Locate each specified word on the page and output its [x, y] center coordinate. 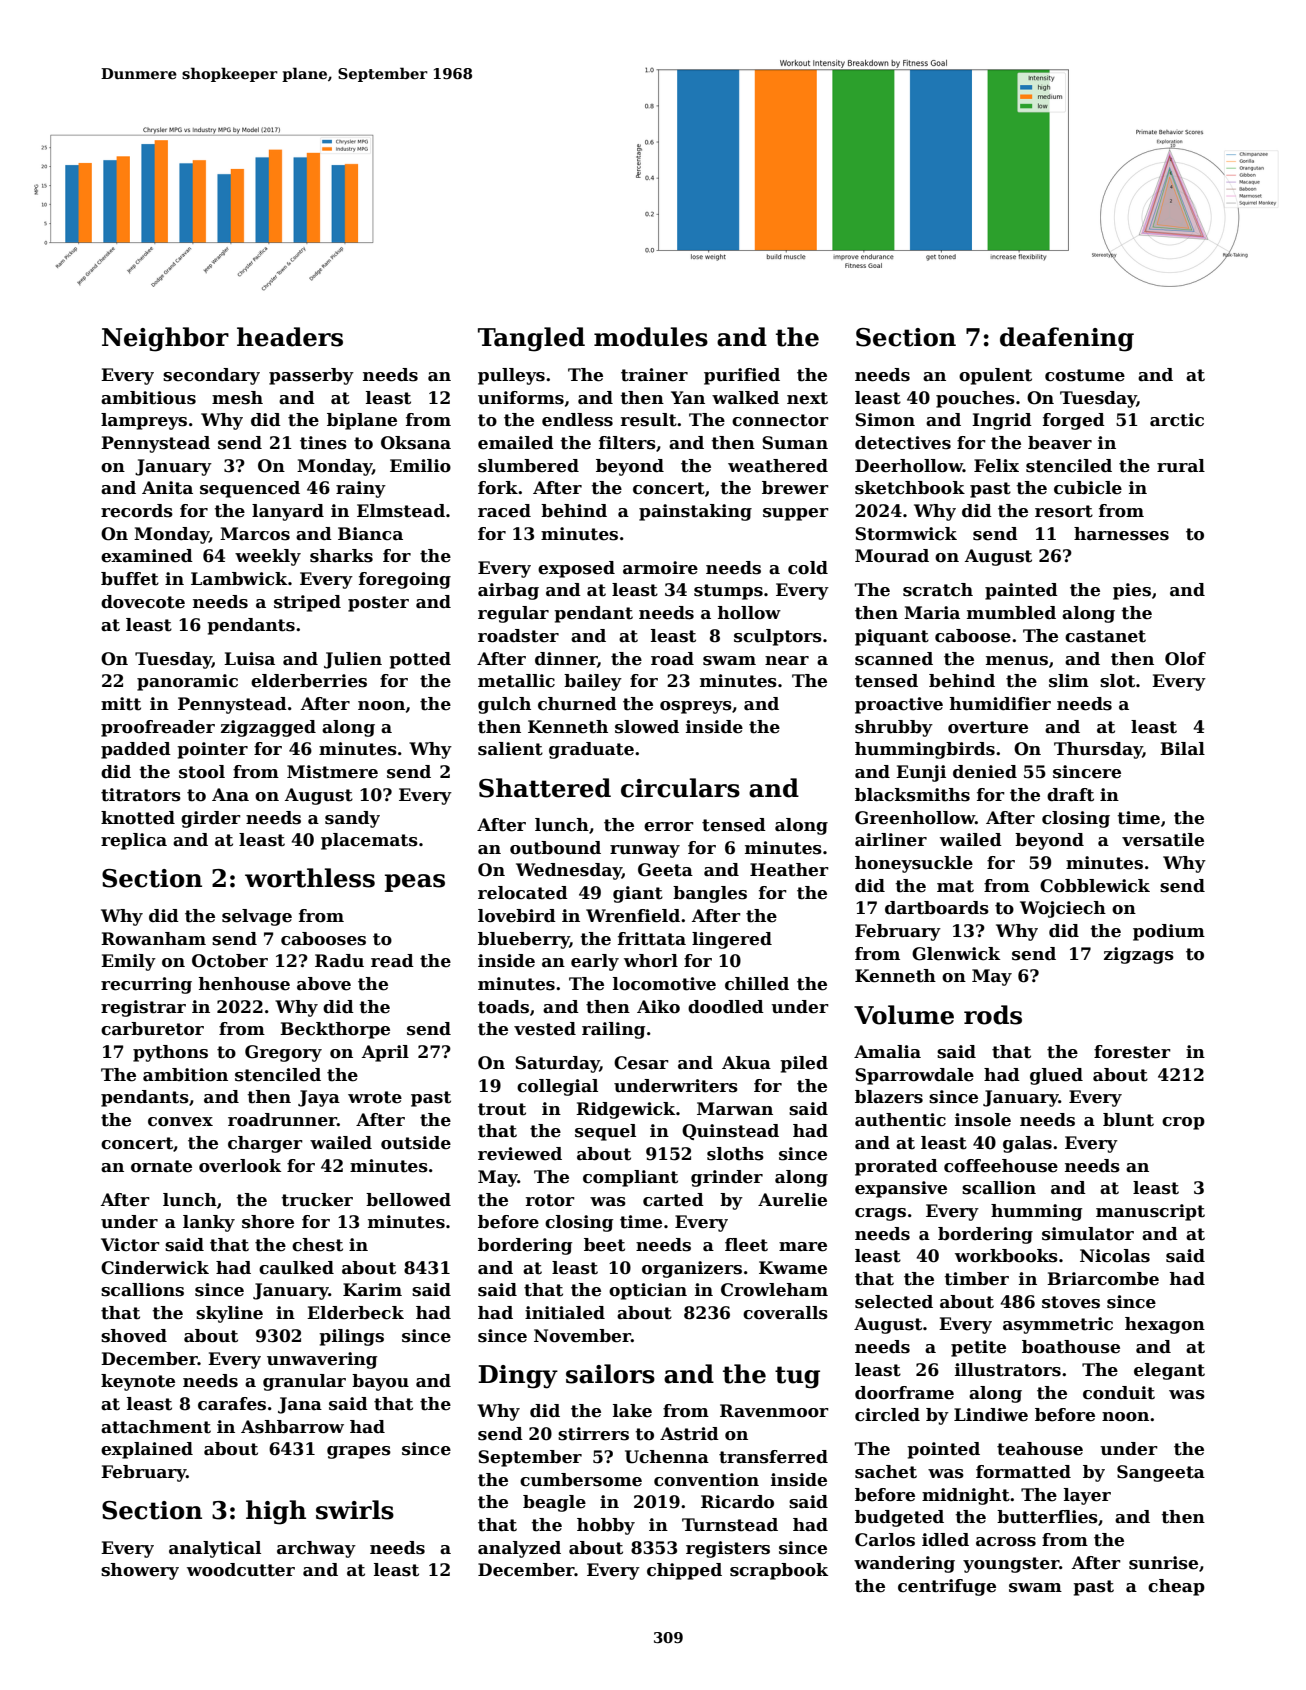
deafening [1067, 339]
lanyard [288, 512]
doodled [726, 1007]
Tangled [531, 339]
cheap [1176, 1587]
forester [1132, 1052]
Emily [128, 962]
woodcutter [241, 1570]
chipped [684, 1571]
